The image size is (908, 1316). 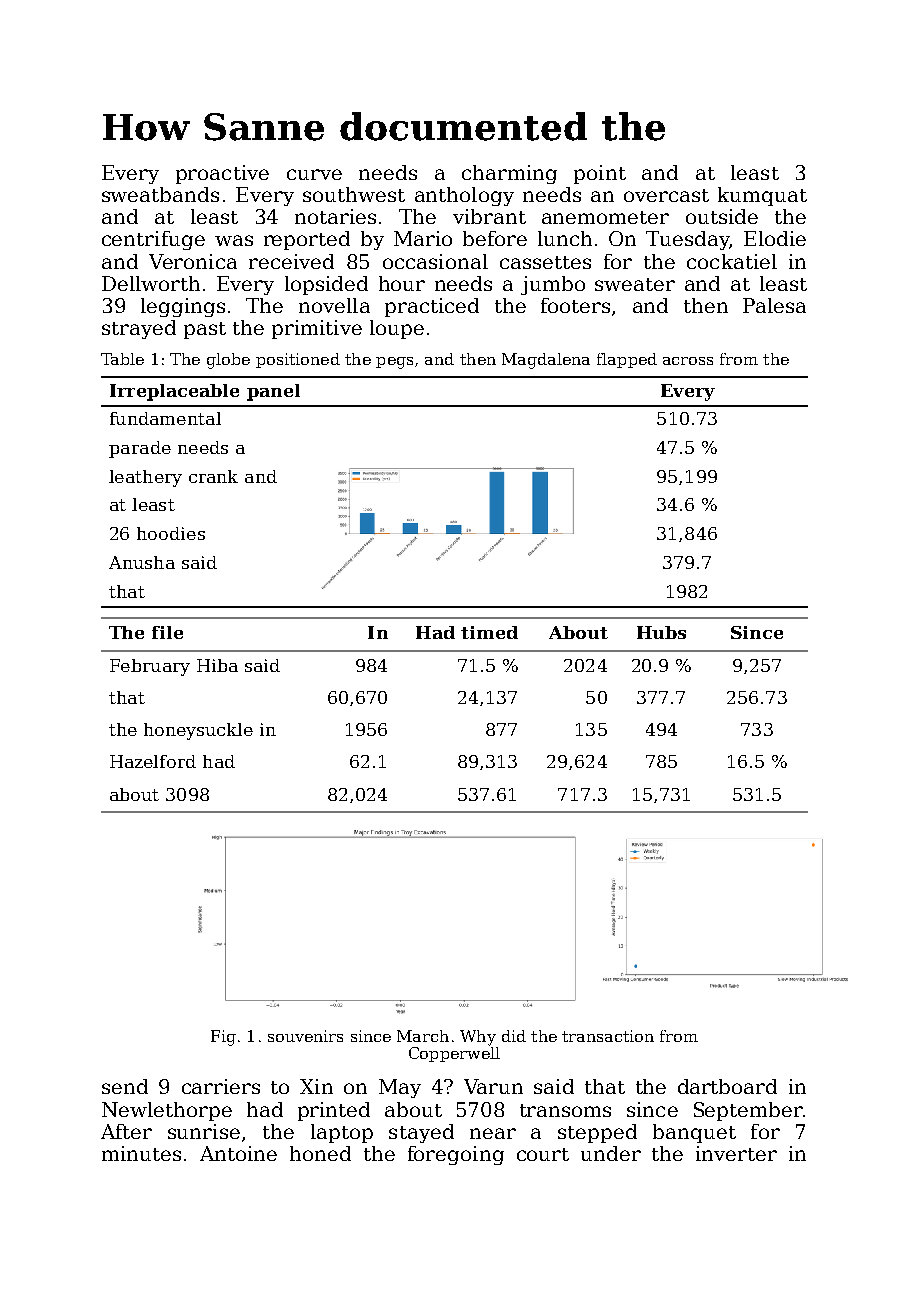 What do you see at coordinates (478, 1038) in the screenshot?
I see `Why` at bounding box center [478, 1038].
